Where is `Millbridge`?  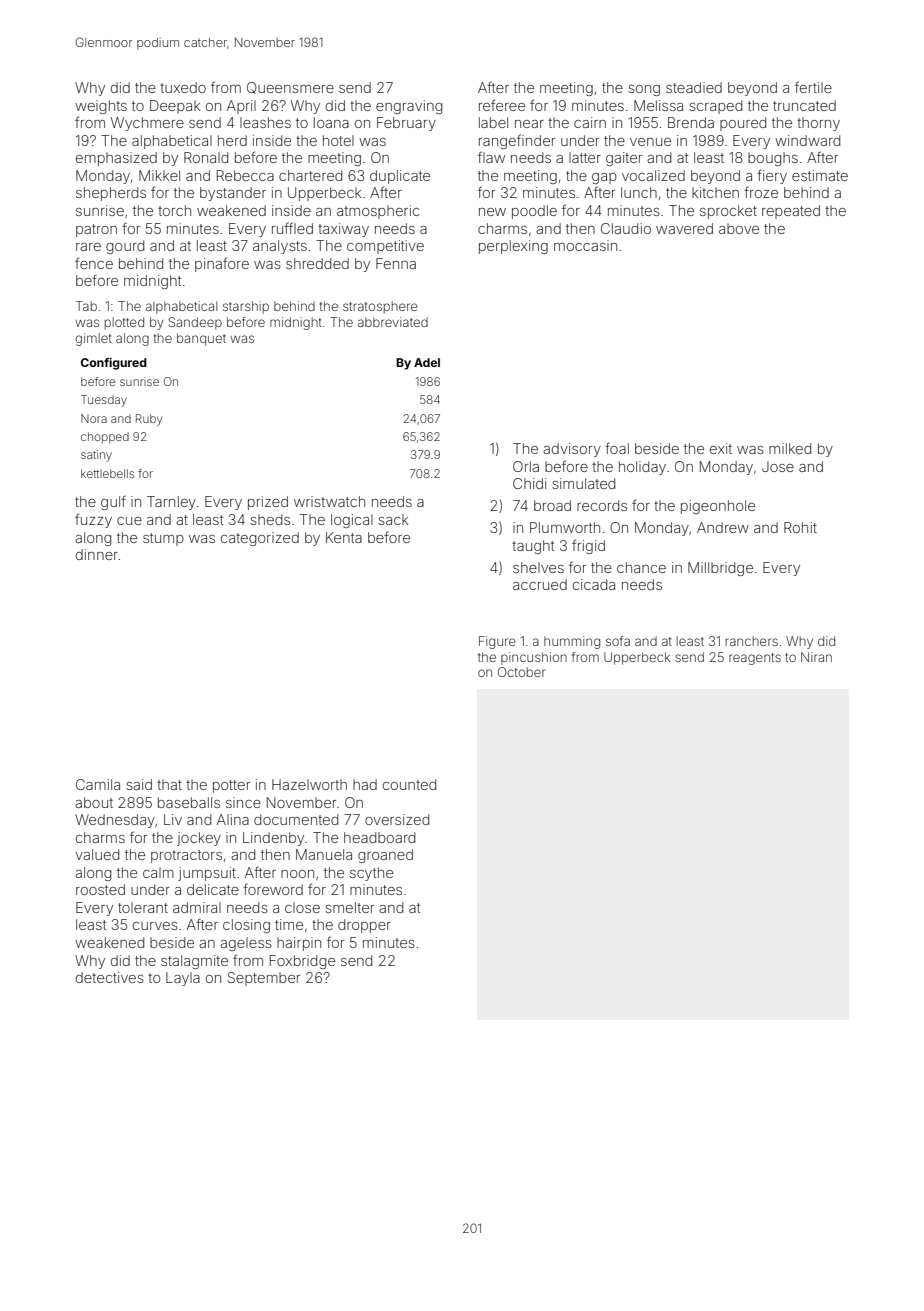 Millbridge is located at coordinates (720, 569).
